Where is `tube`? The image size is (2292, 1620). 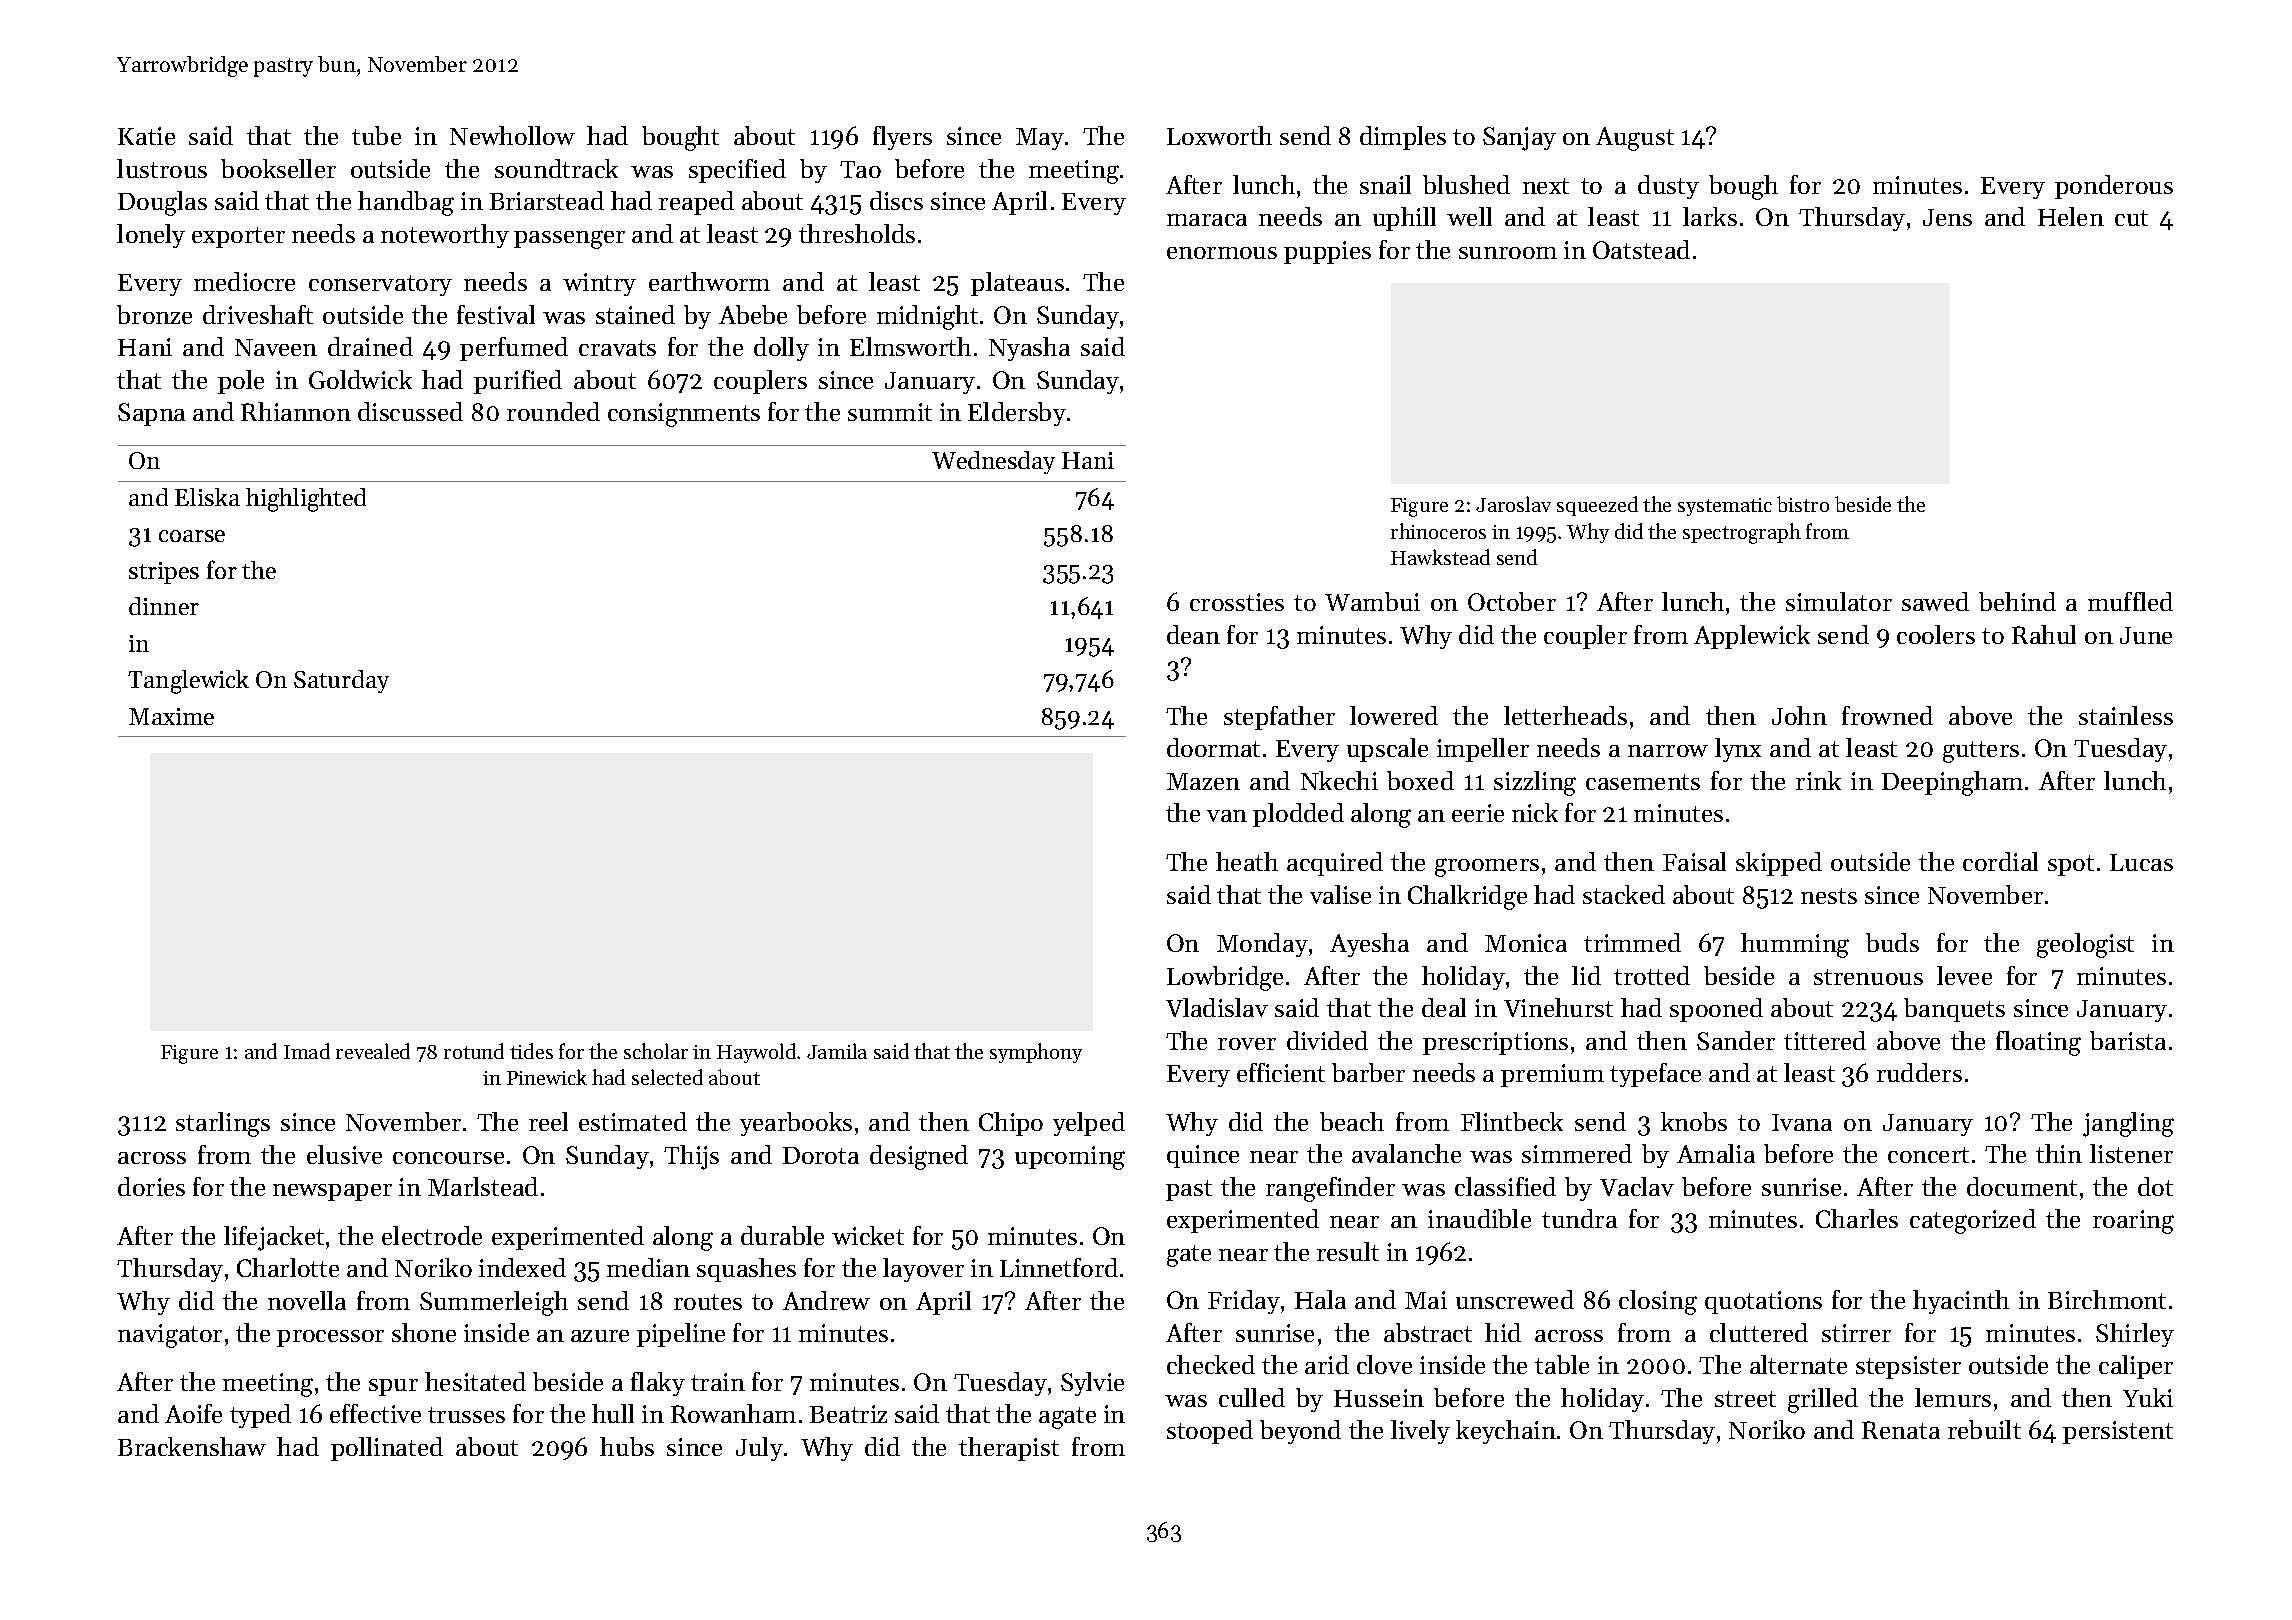
tube is located at coordinates (376, 135).
